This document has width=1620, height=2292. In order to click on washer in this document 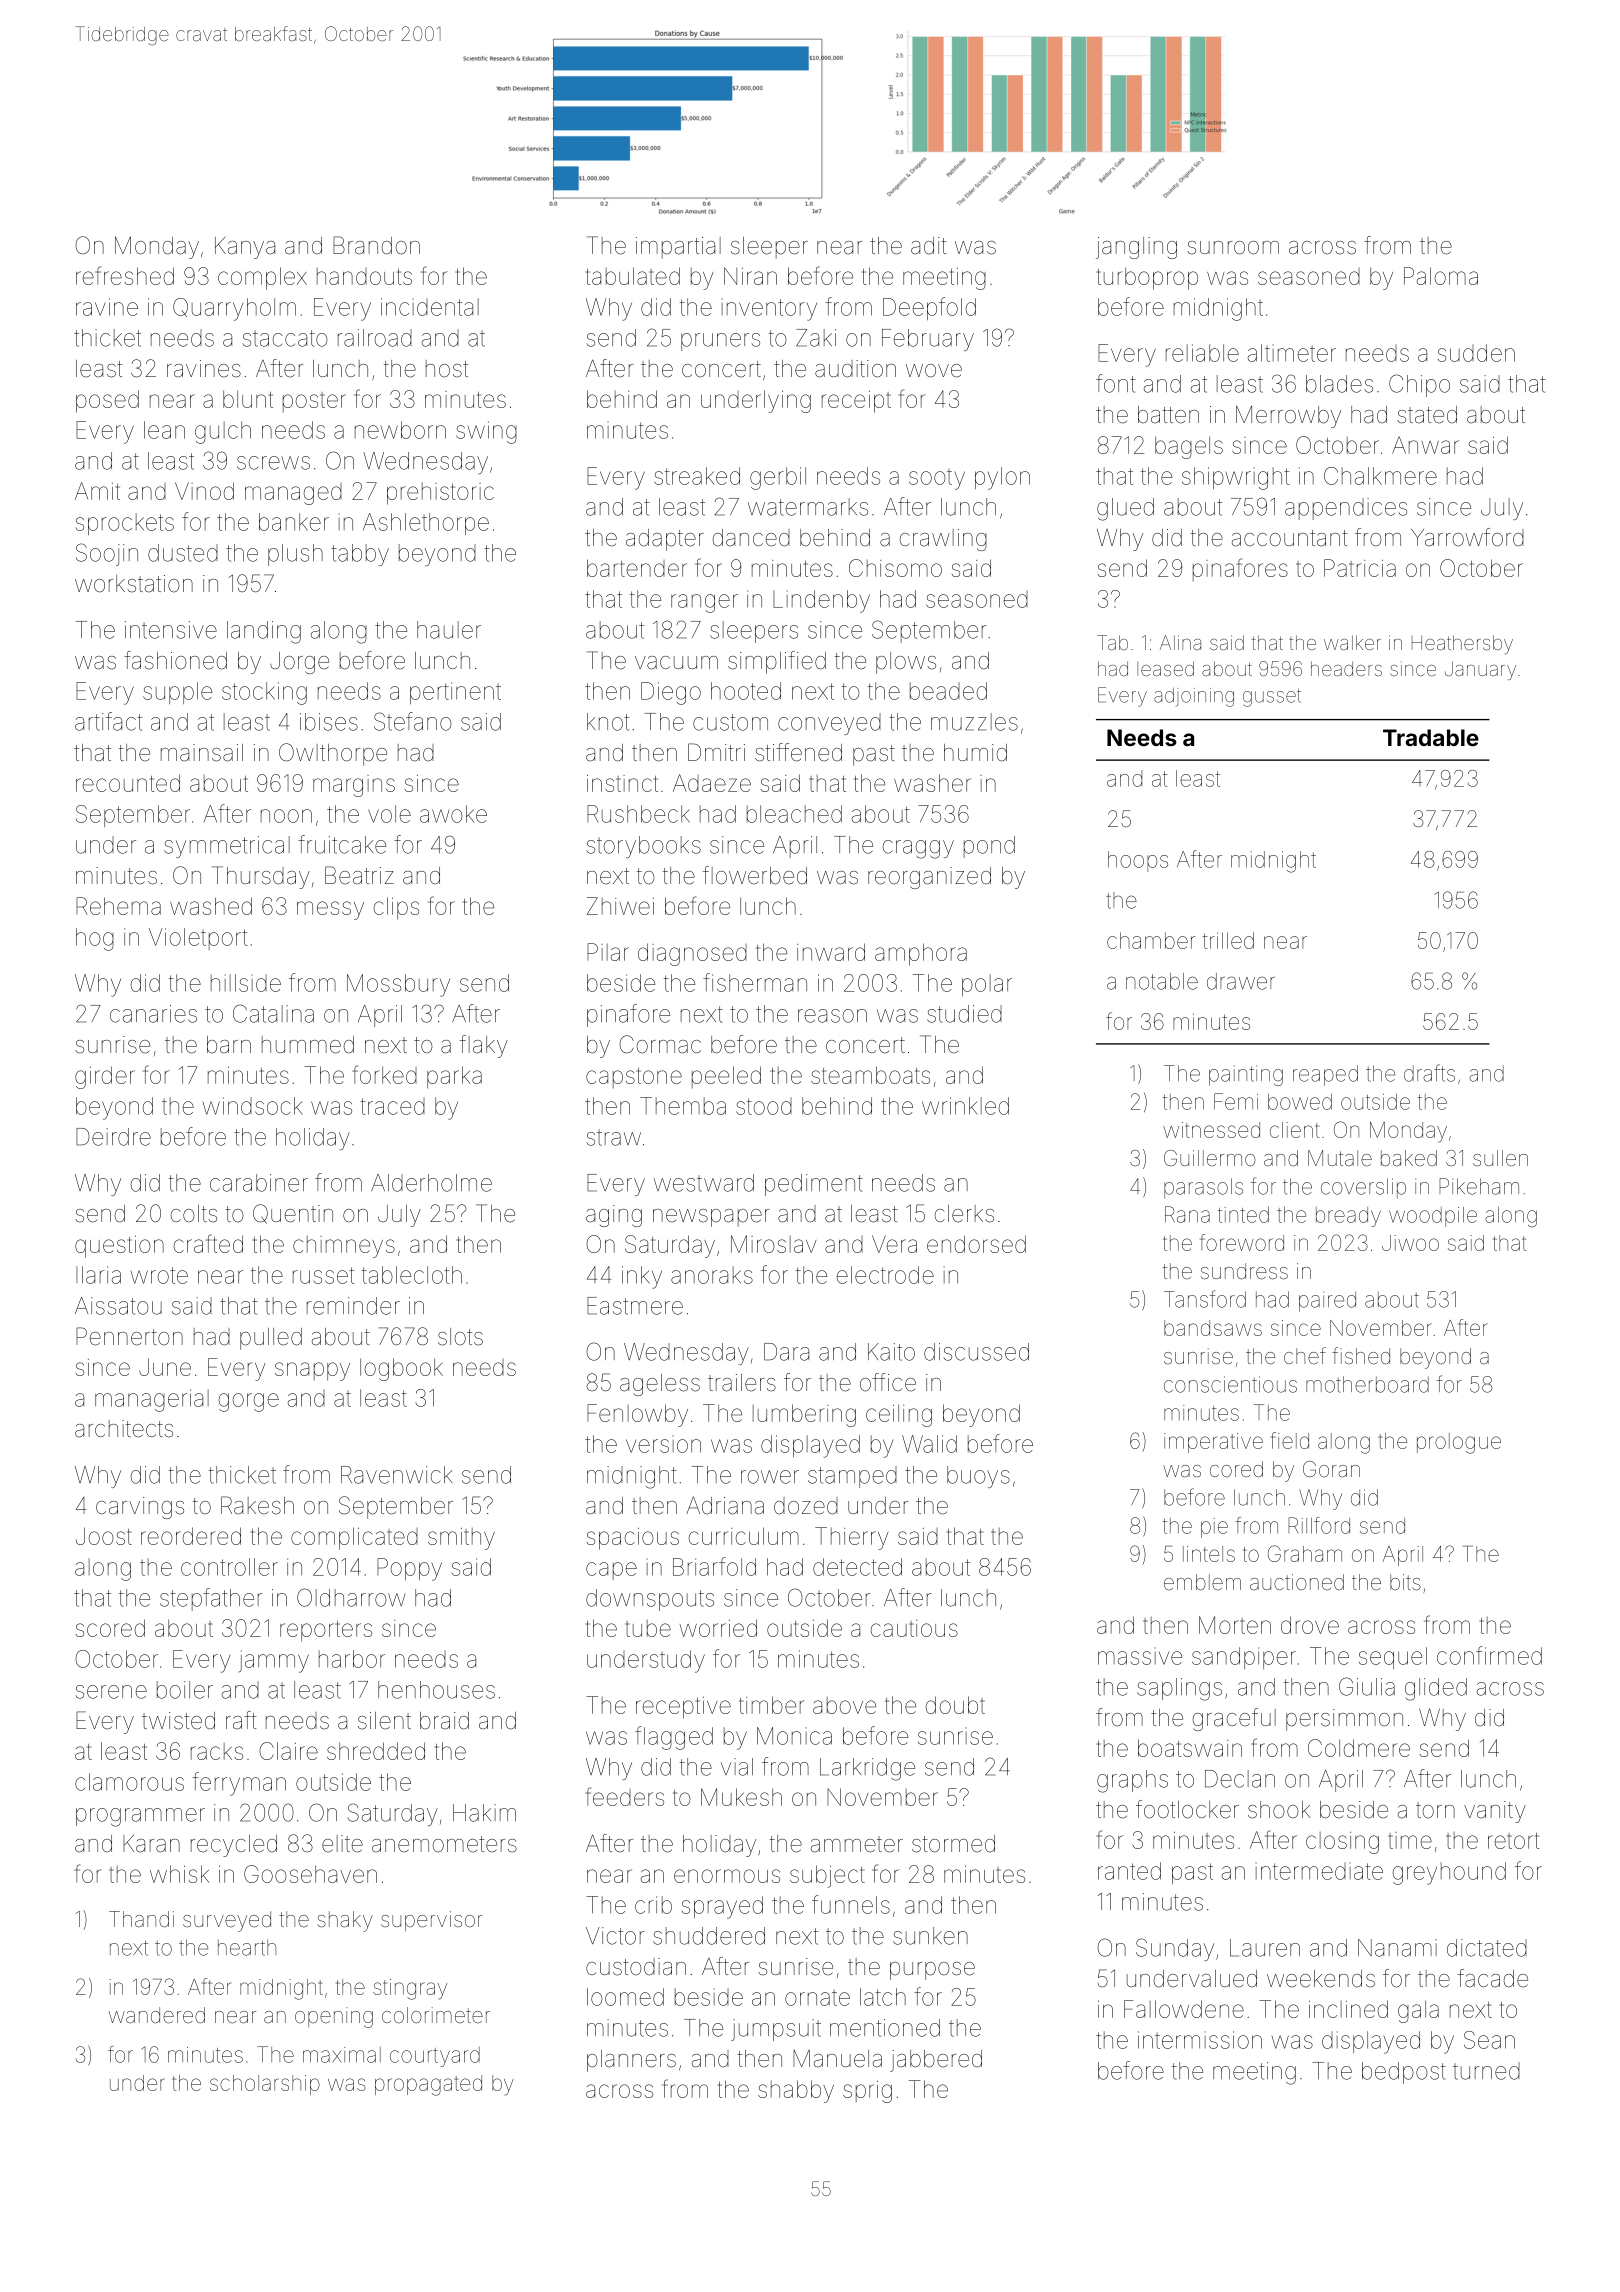, I will do `click(932, 783)`.
